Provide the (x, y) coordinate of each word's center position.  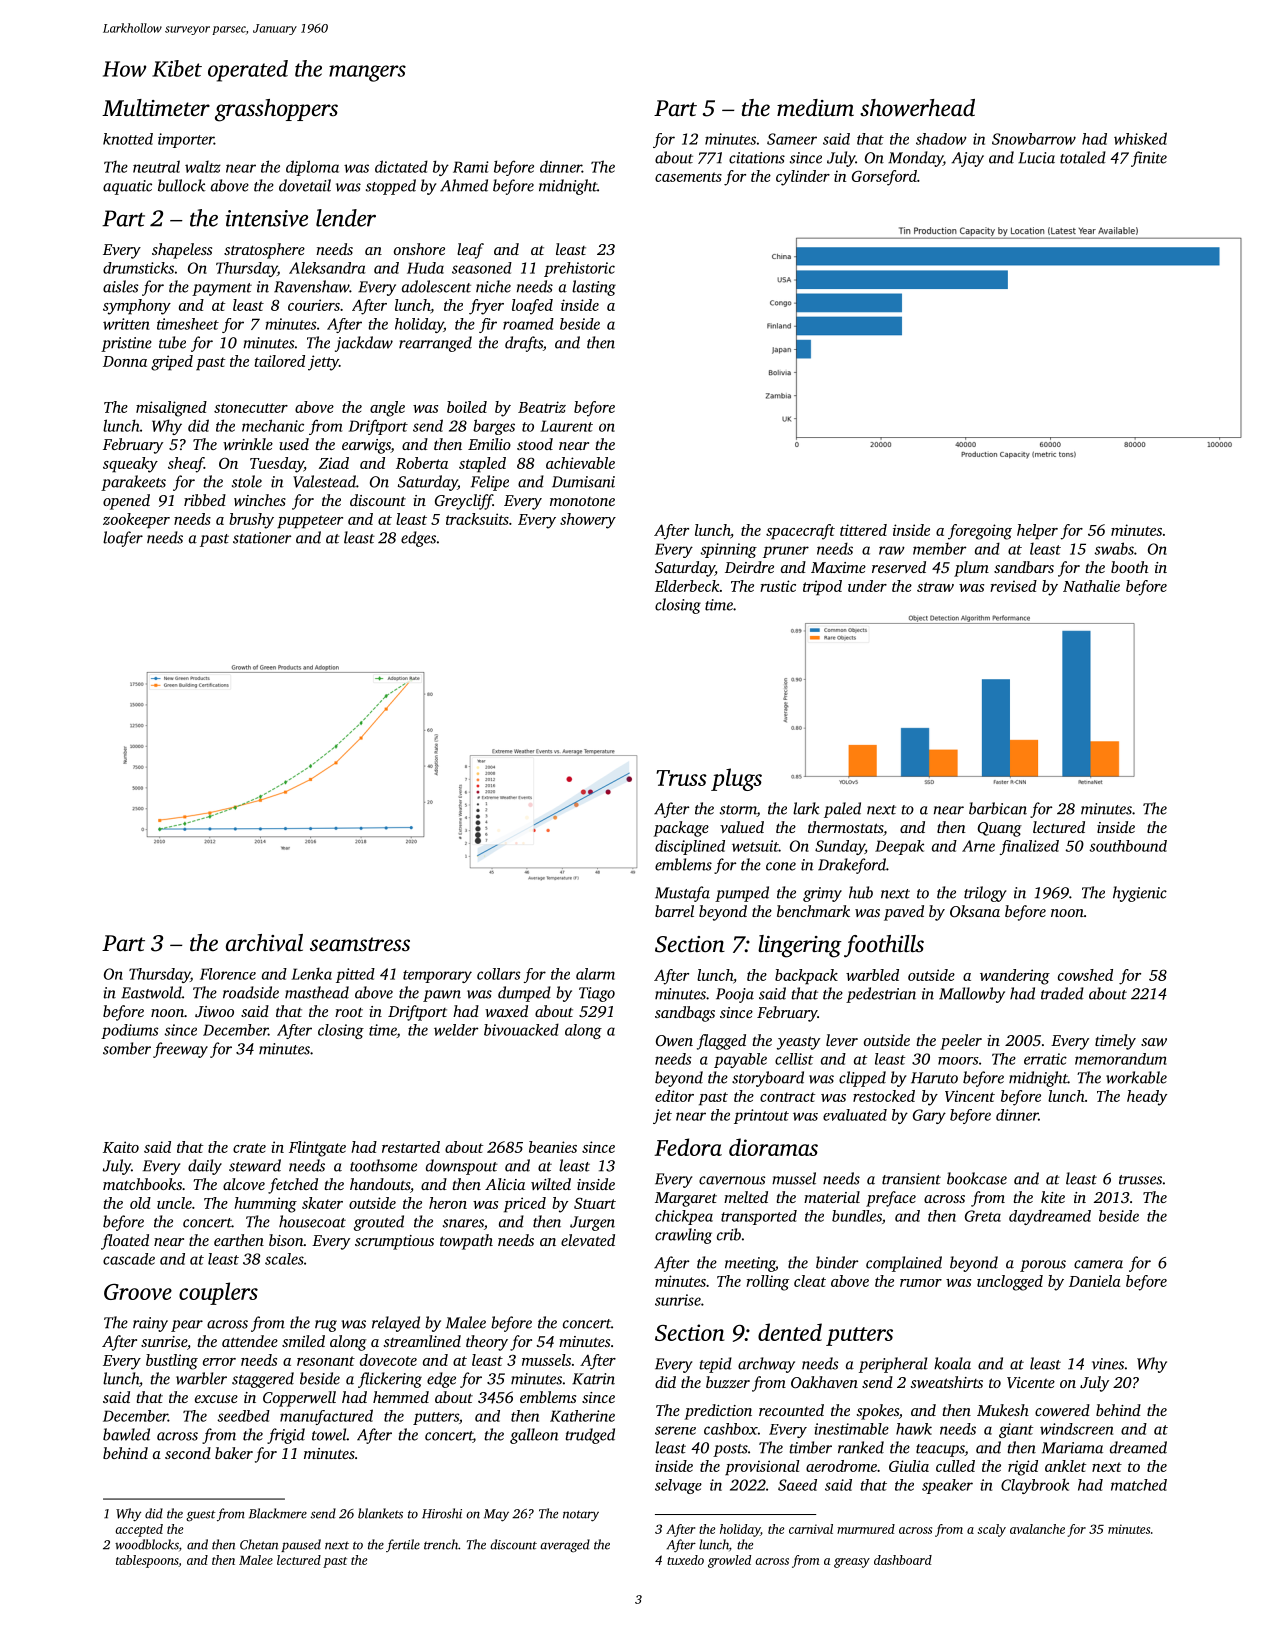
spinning (728, 550)
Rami (471, 167)
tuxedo (685, 1560)
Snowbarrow (1034, 139)
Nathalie (1091, 586)
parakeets (133, 483)
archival (264, 943)
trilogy (985, 894)
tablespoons (147, 1561)
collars (499, 974)
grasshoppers (276, 110)
